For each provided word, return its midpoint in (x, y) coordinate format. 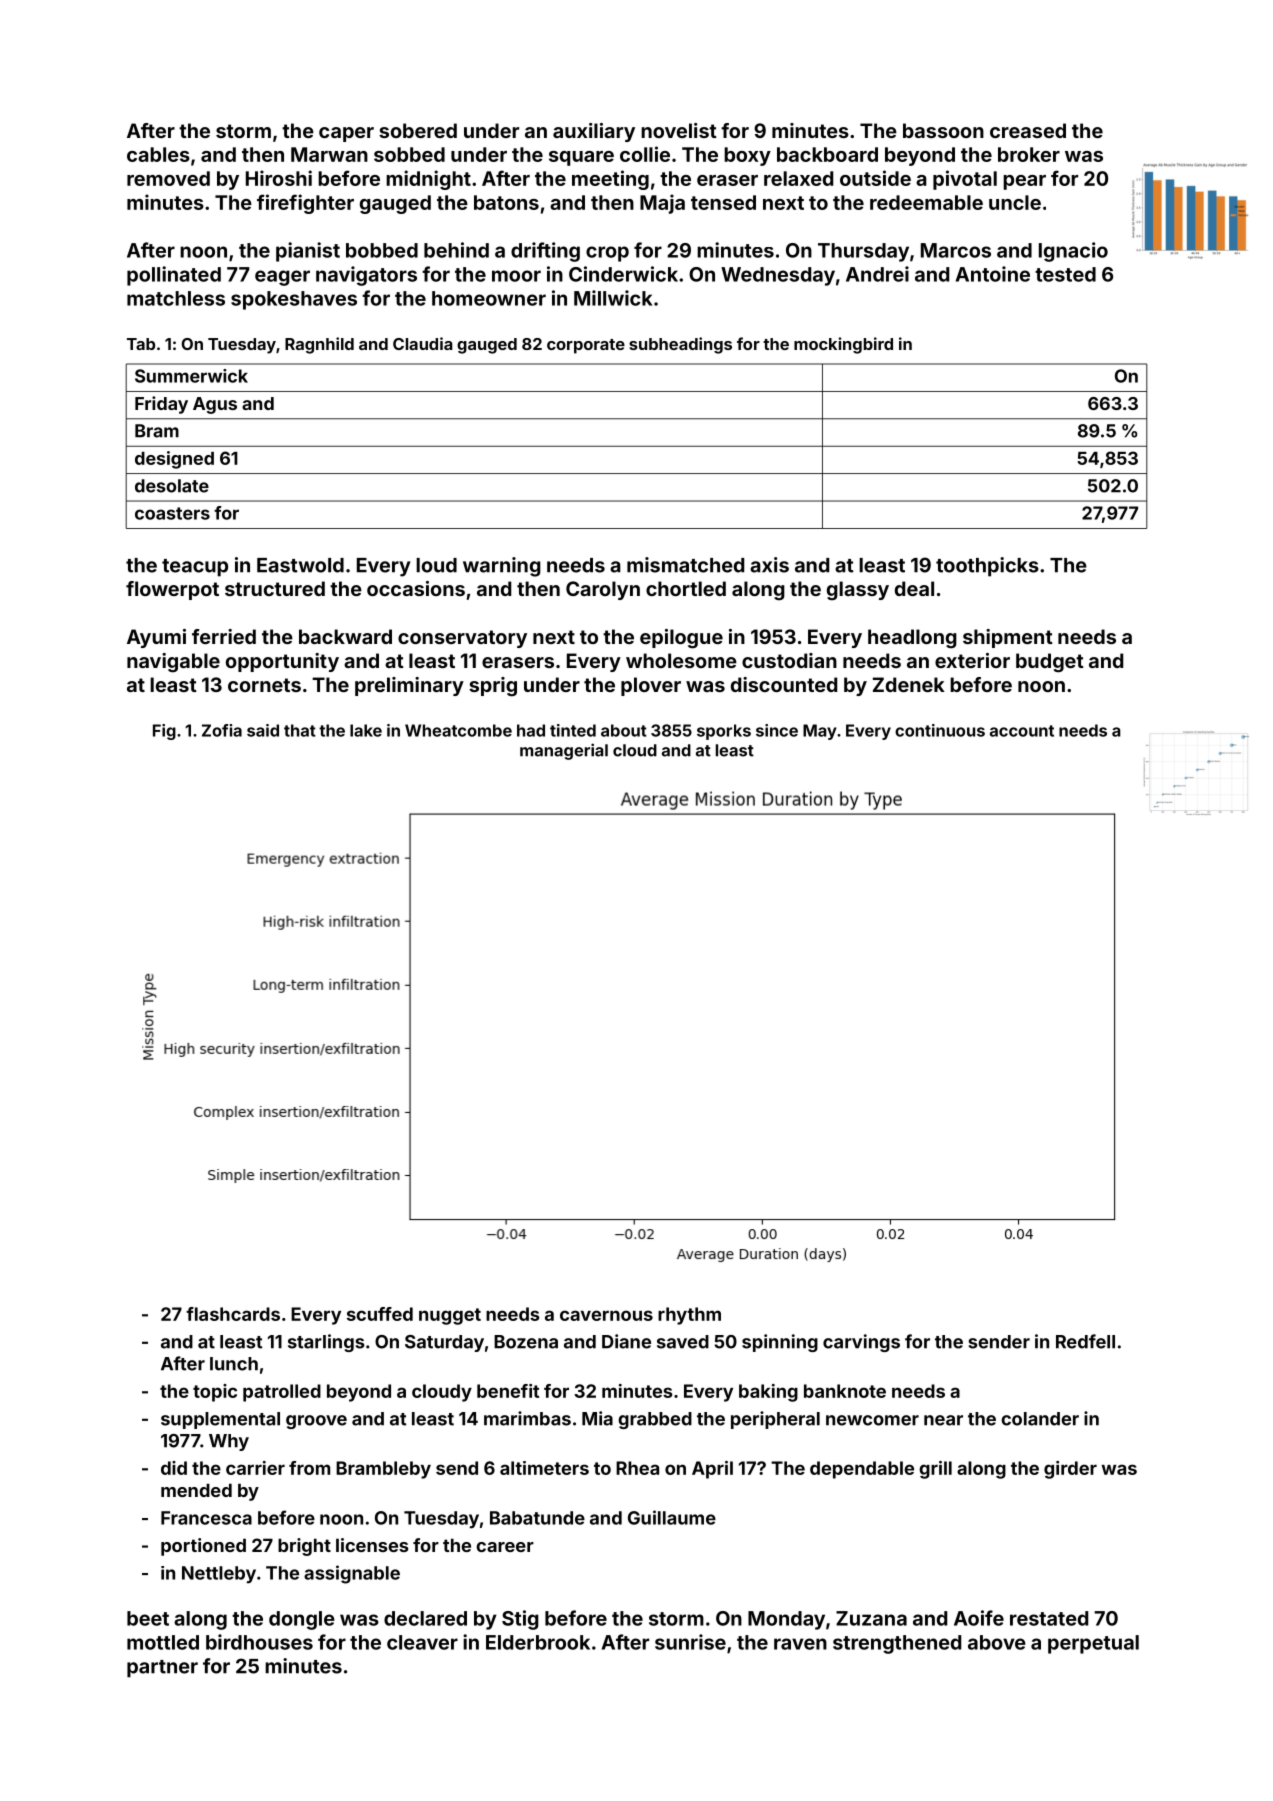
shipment (1008, 638)
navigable (173, 663)
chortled (686, 588)
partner (162, 1669)
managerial (564, 751)
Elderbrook (538, 1642)
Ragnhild (319, 345)
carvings (861, 1343)
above (997, 1642)
